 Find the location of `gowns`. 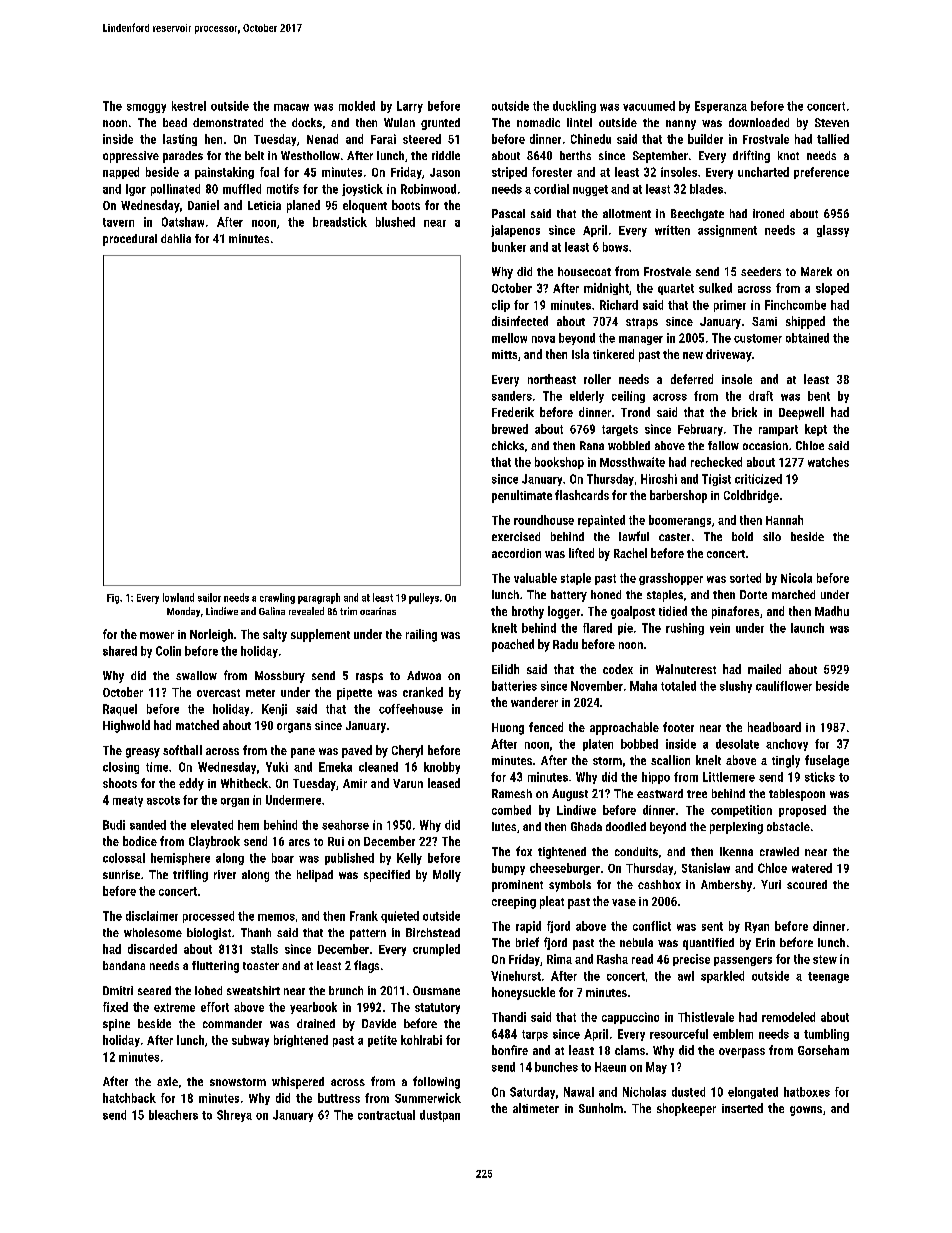

gowns is located at coordinates (806, 1111).
